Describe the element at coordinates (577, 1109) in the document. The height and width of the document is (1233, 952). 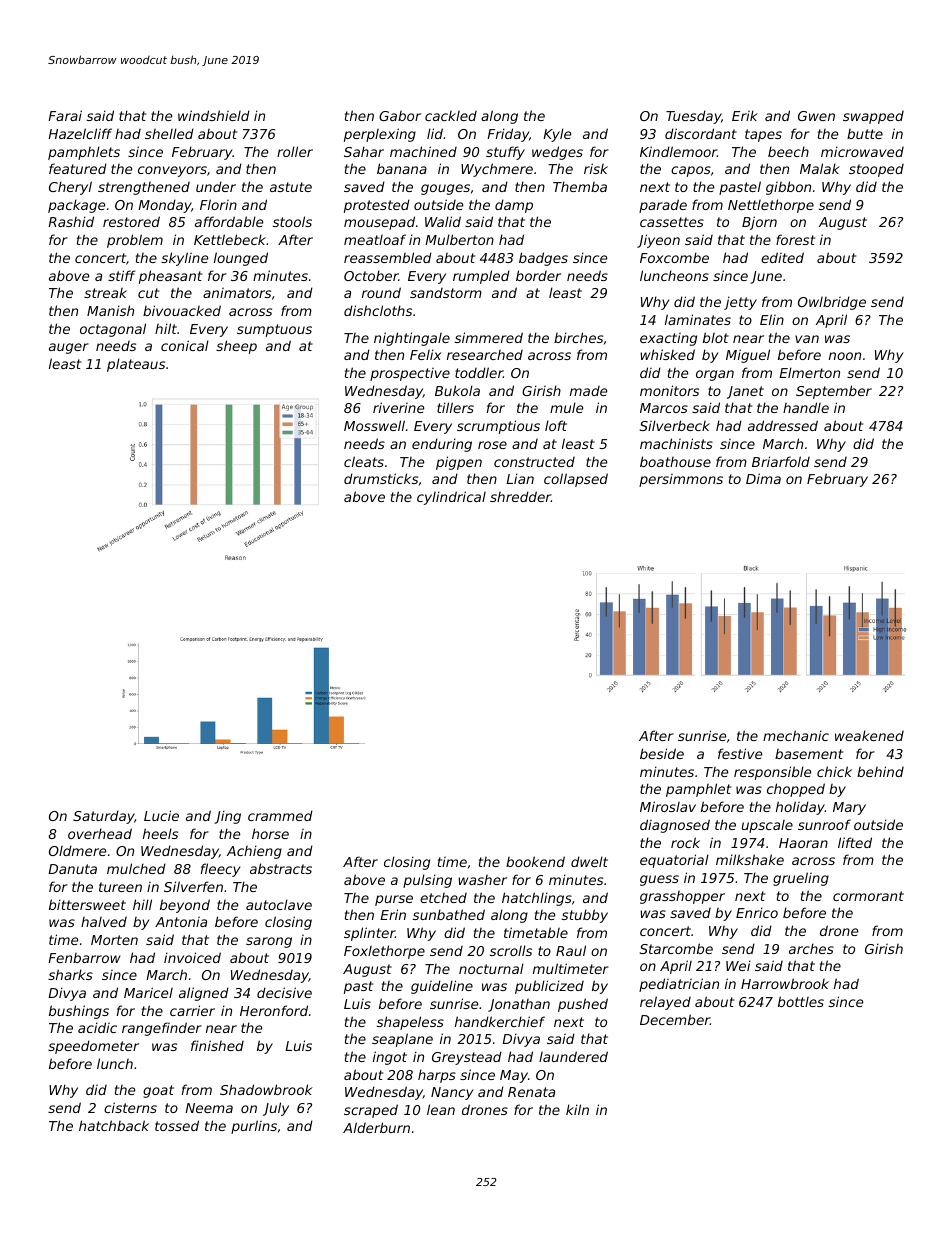
I see `kiln` at that location.
